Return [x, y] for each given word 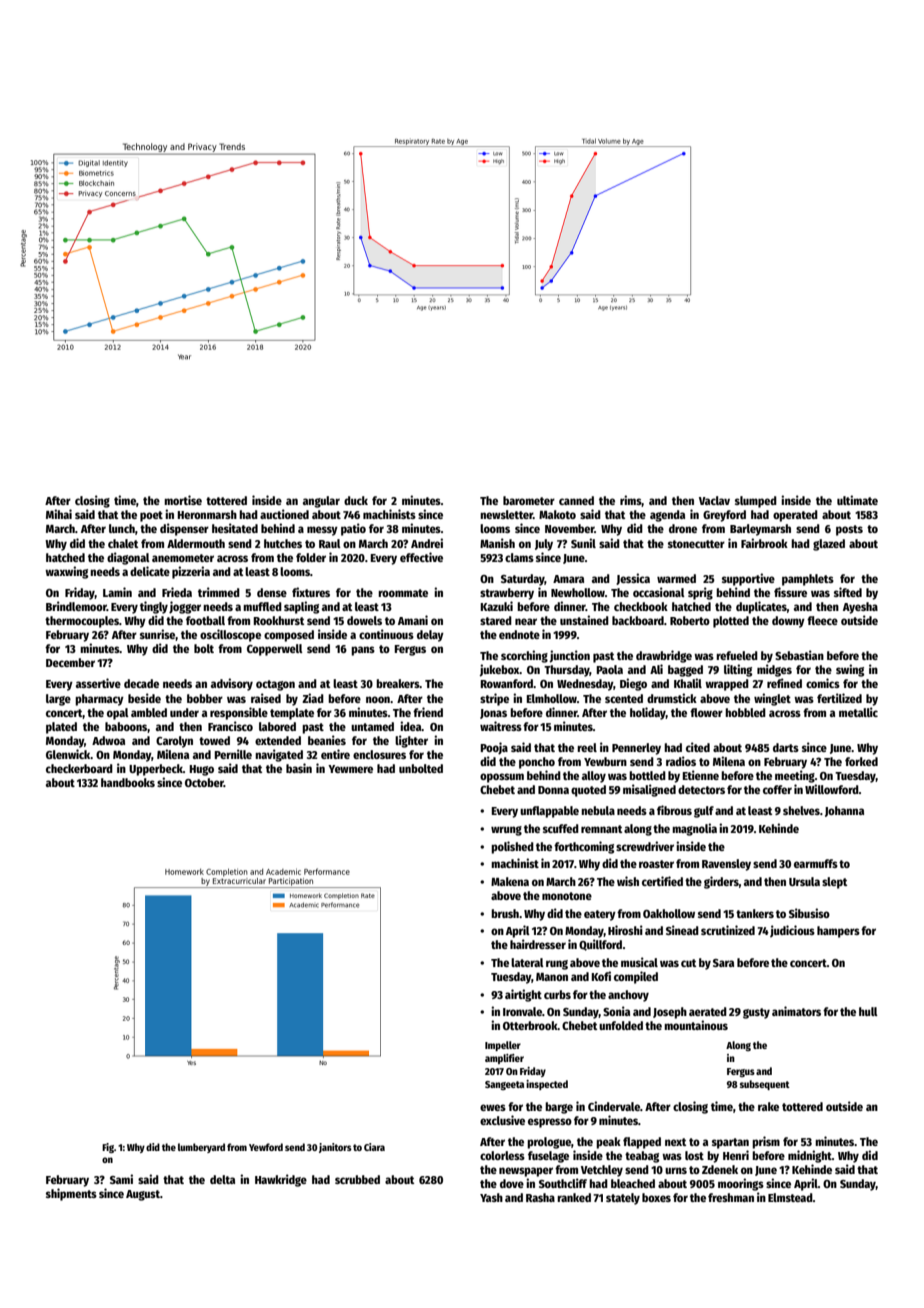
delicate [150, 571]
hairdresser [538, 944]
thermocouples [82, 622]
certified [662, 881]
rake [768, 1106]
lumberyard [201, 1148]
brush [505, 913]
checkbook [641, 606]
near [526, 621]
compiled [636, 977]
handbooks [128, 782]
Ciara [374, 1147]
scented [624, 698]
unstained [584, 620]
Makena [510, 881]
